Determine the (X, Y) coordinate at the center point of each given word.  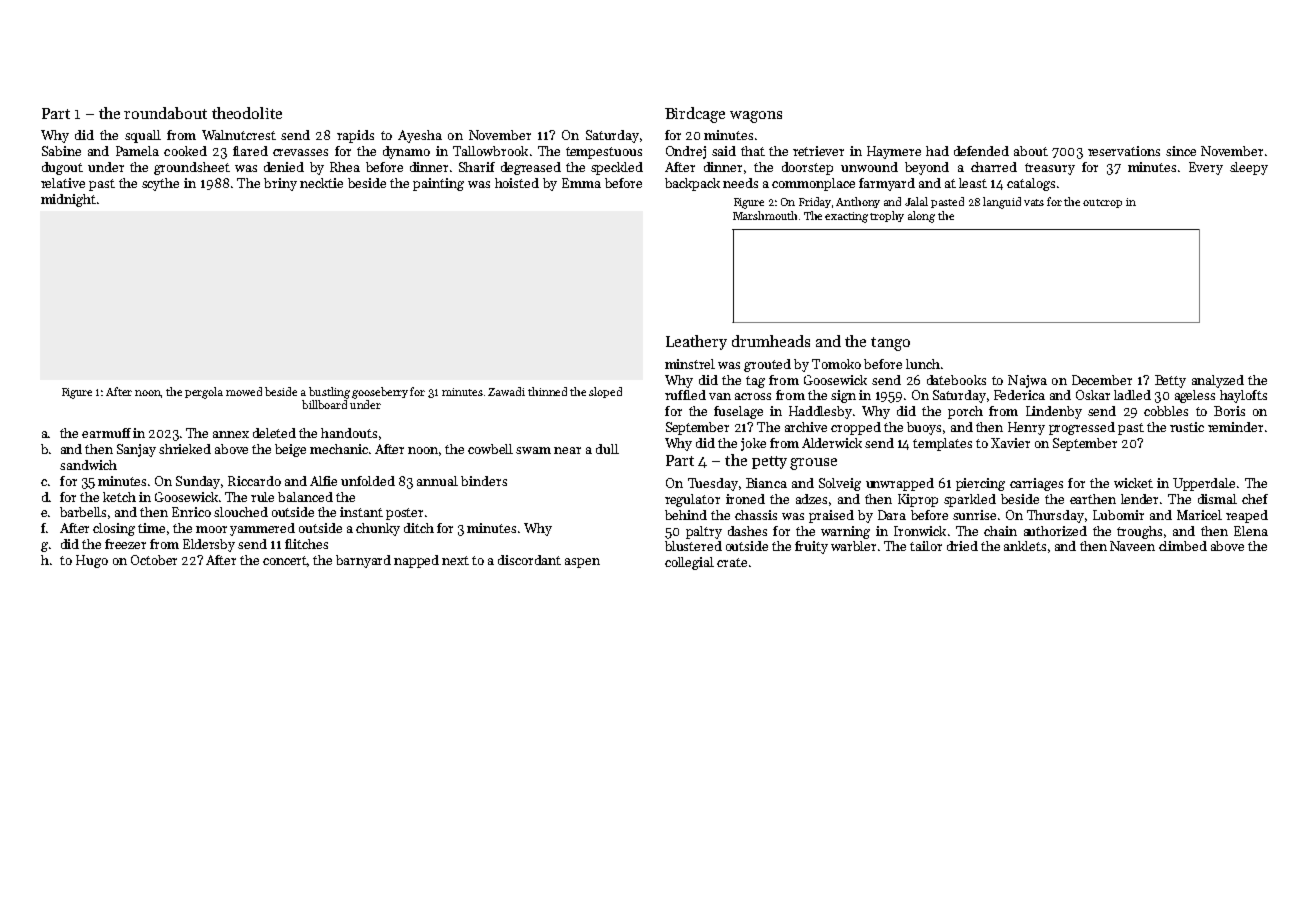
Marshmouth (765, 215)
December (1102, 380)
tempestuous (604, 153)
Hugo (92, 561)
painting (438, 184)
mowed (244, 391)
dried (962, 546)
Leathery (696, 342)
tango (890, 344)
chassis (756, 515)
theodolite (247, 113)
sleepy (1249, 168)
